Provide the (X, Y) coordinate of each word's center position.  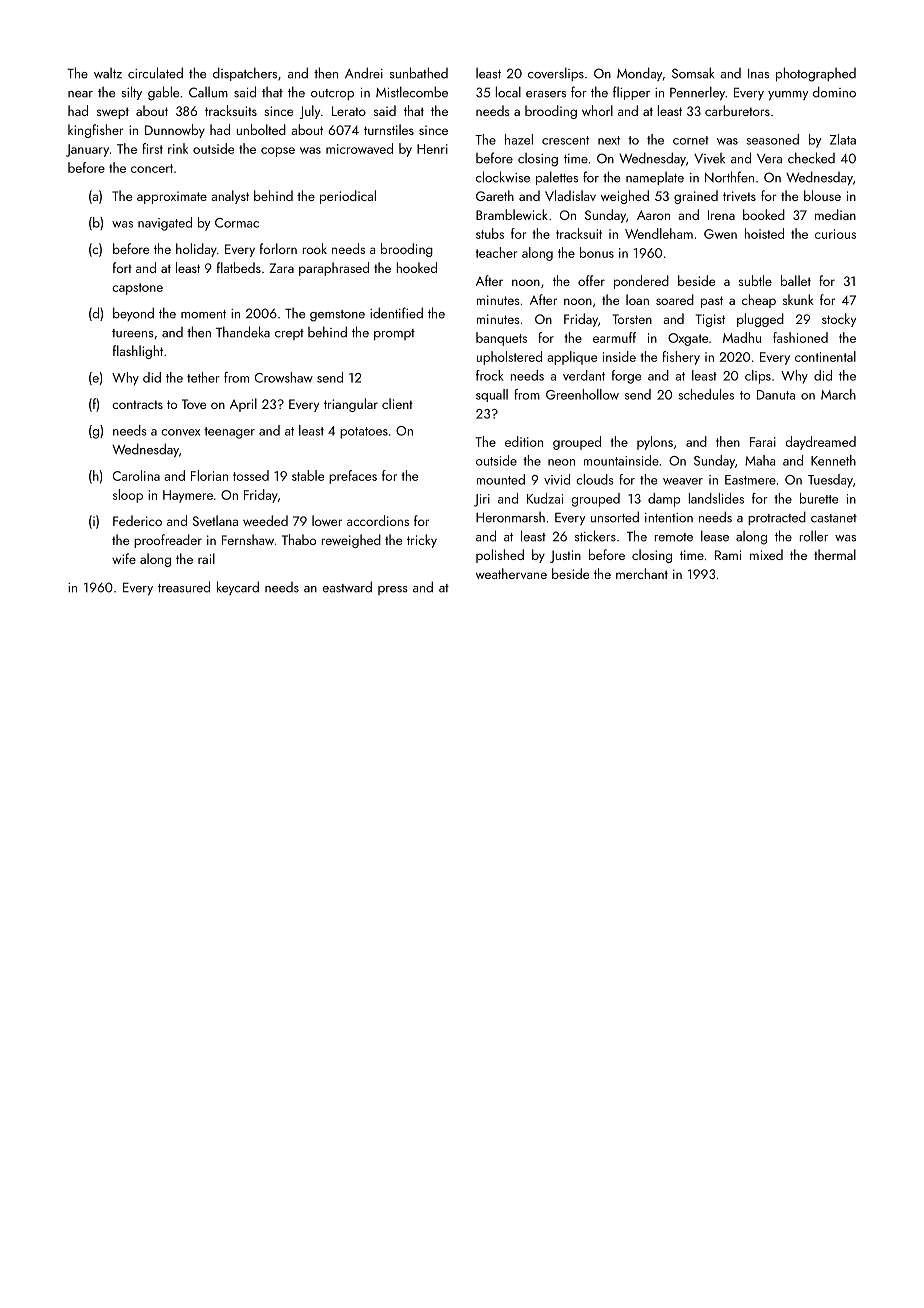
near (80, 94)
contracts (137, 404)
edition (524, 441)
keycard (238, 588)
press (393, 590)
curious (835, 234)
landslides (716, 498)
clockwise (503, 177)
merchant (642, 573)
